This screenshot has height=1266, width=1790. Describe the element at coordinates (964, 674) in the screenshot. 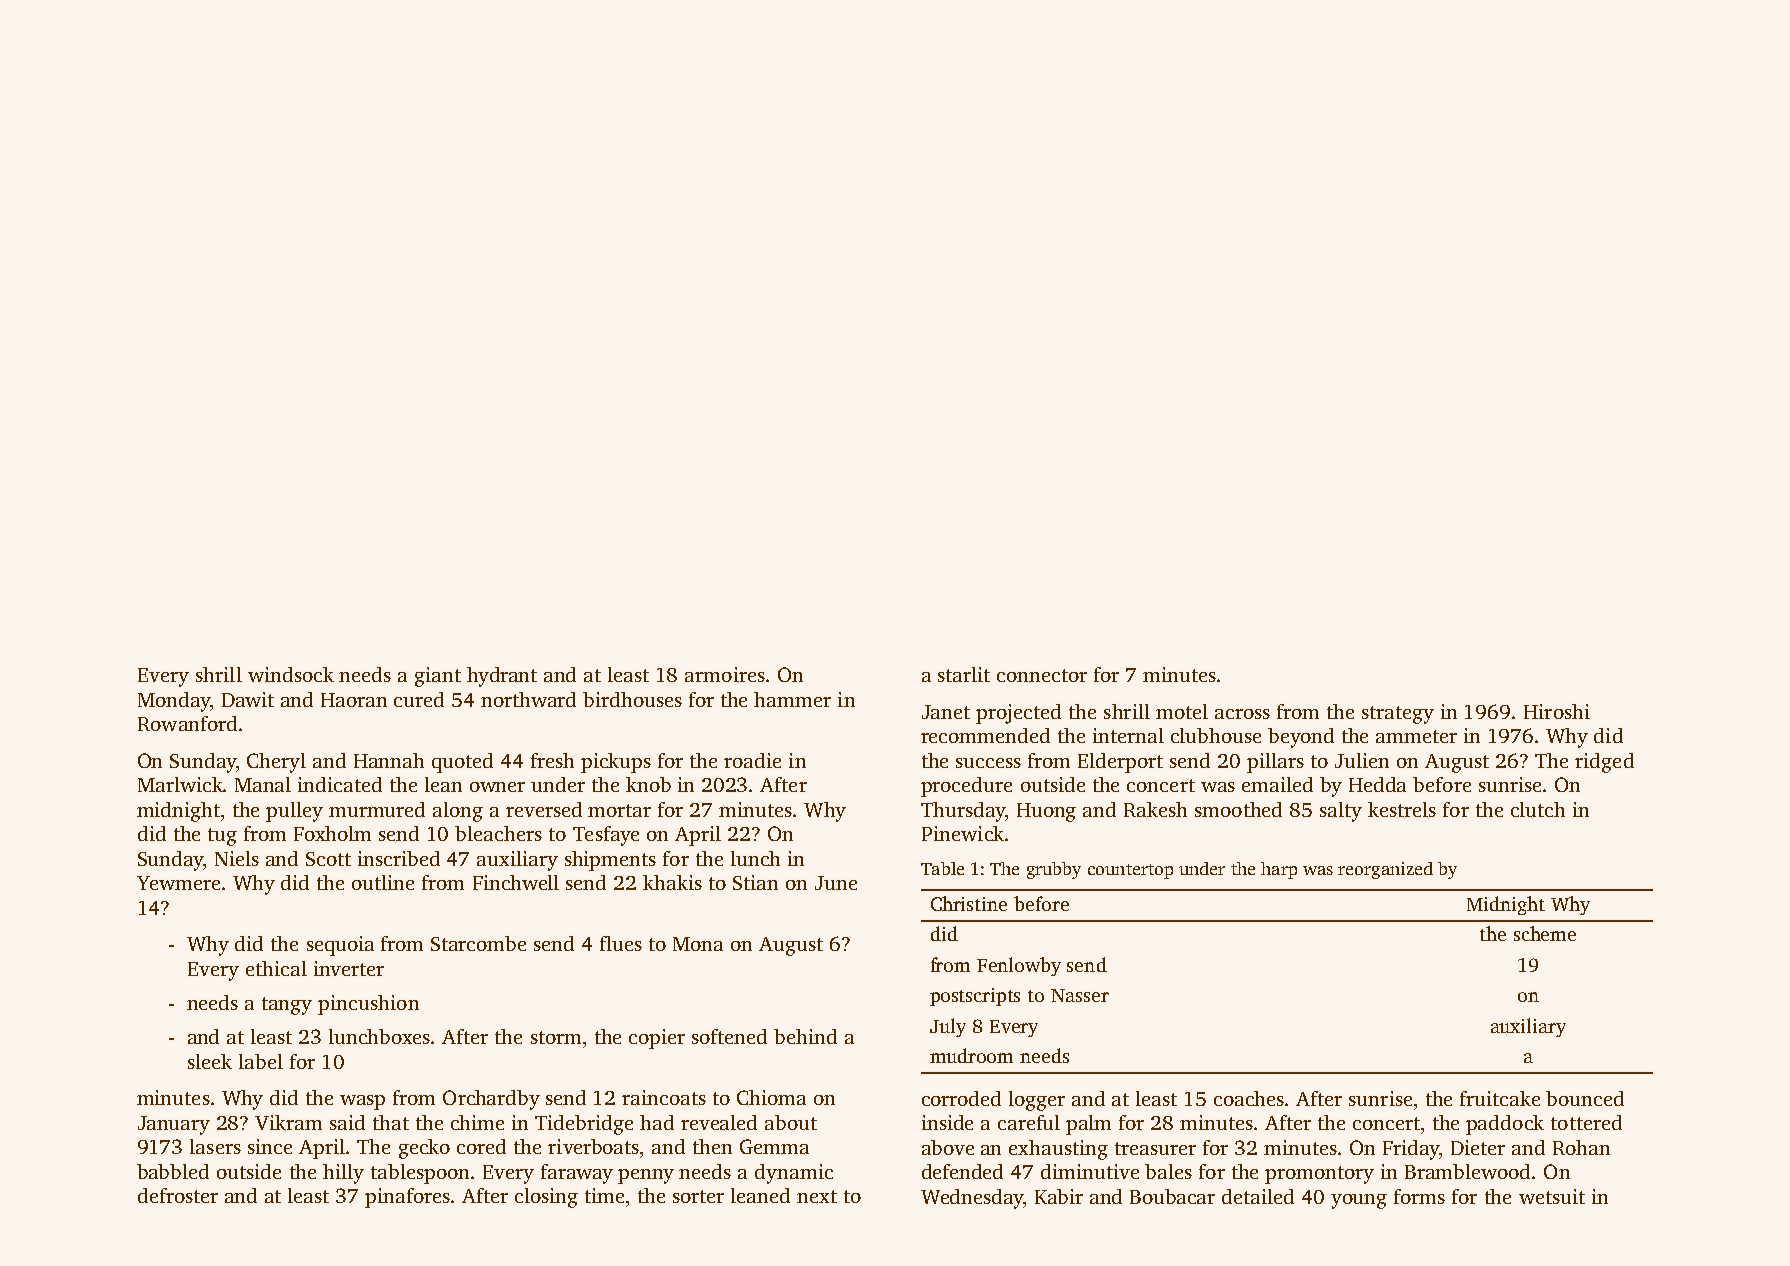

I see `starlit` at that location.
